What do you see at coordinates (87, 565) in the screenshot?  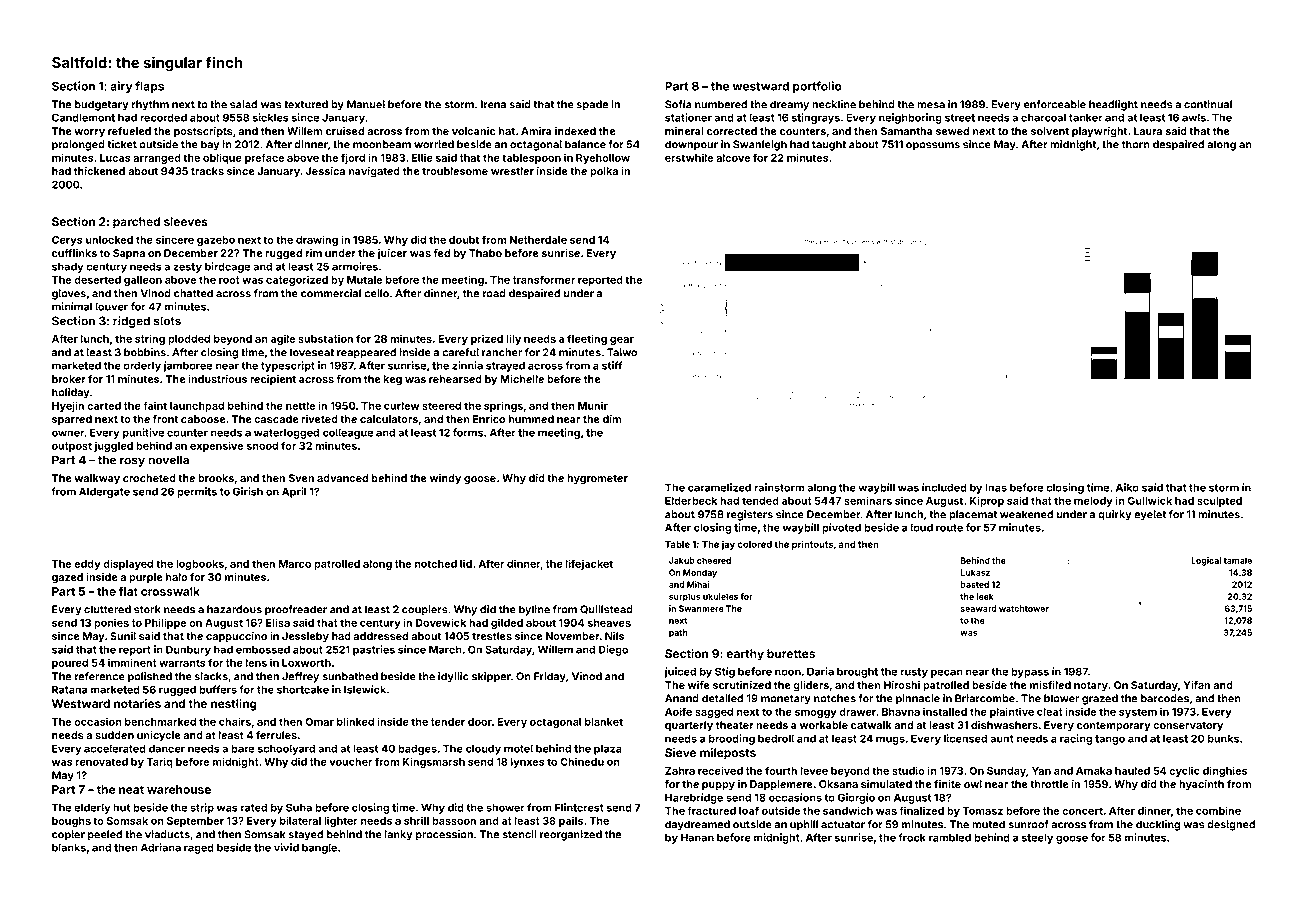 I see `eddy` at bounding box center [87, 565].
